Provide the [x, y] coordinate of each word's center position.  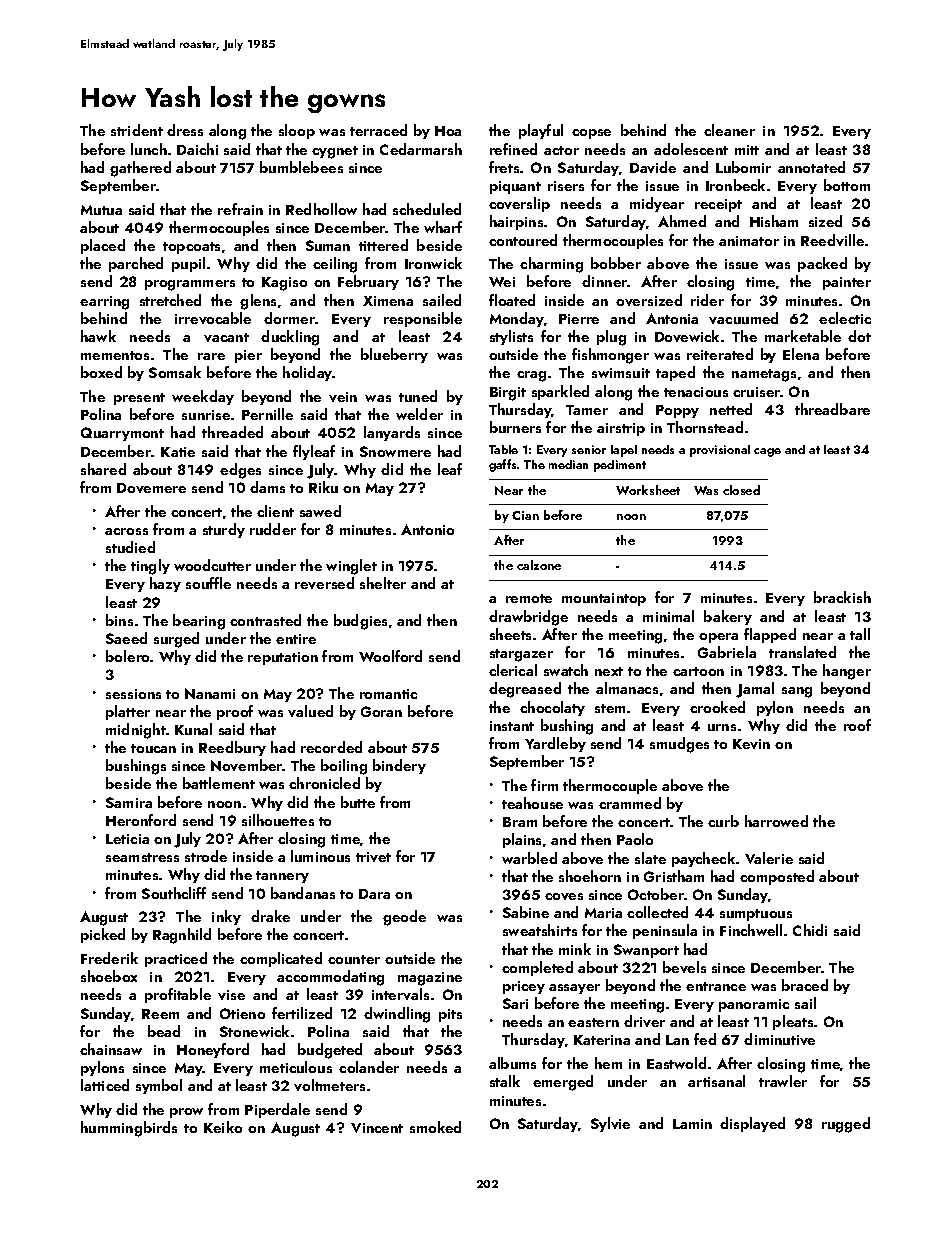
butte [358, 802]
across [126, 531]
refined [513, 149]
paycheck [703, 859]
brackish [842, 597]
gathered [140, 169]
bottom [847, 185]
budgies [360, 622]
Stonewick [254, 1031]
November [247, 765]
